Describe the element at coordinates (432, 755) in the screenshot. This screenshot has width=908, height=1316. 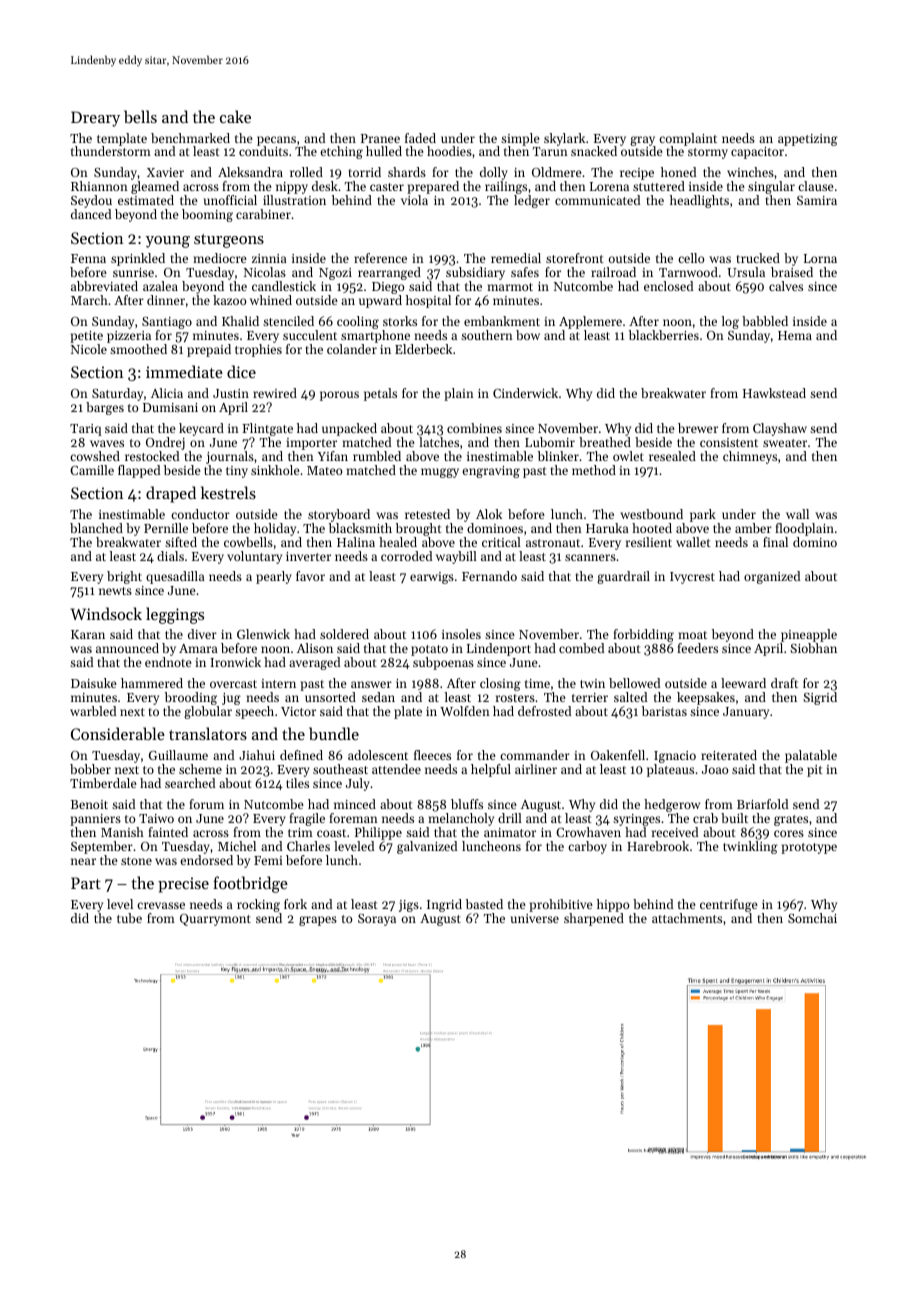
I see `fleeces` at that location.
